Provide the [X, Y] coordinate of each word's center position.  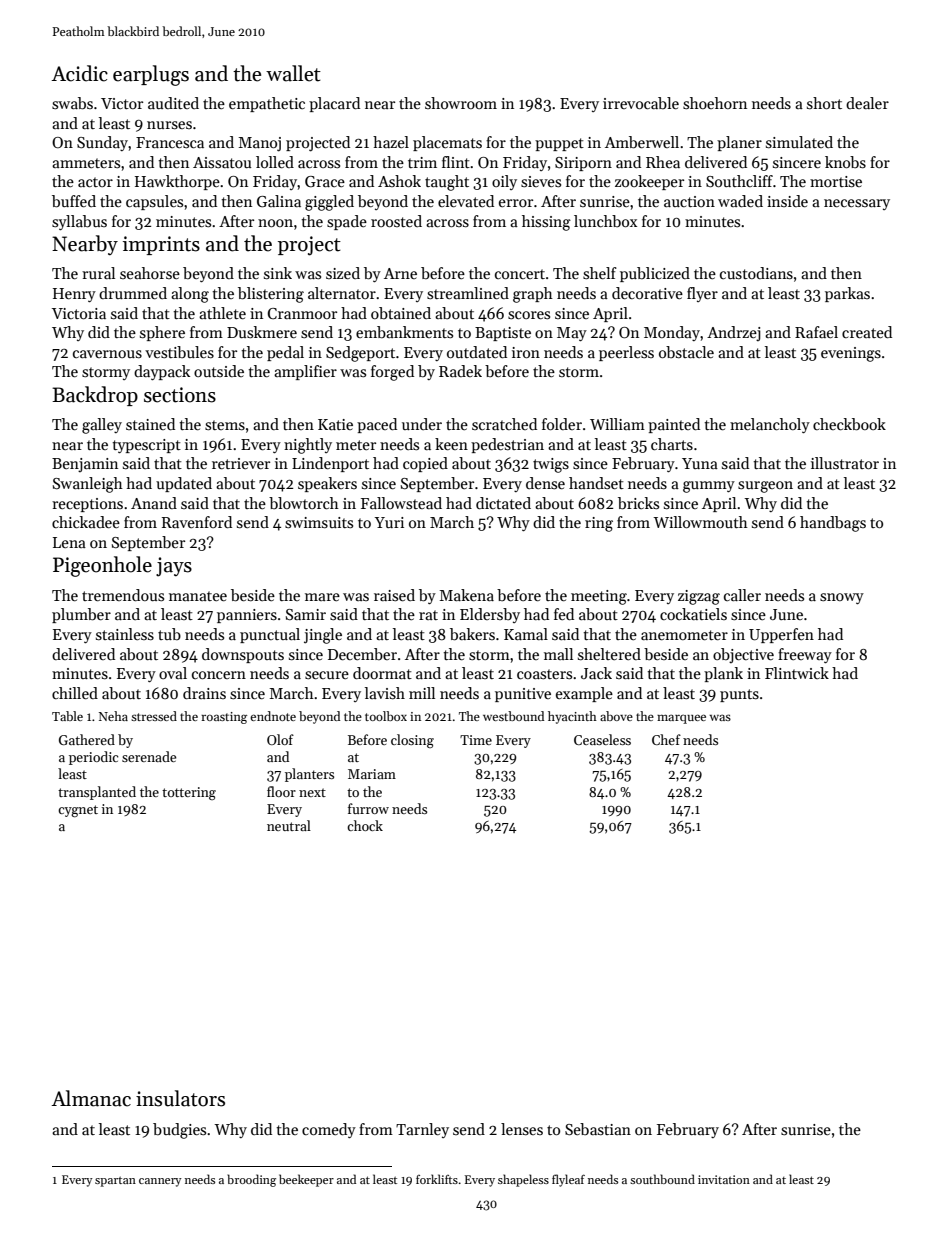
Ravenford [197, 522]
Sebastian [598, 1129]
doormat [382, 673]
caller [742, 595]
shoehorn [715, 103]
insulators [180, 1098]
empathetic [267, 104]
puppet [559, 144]
